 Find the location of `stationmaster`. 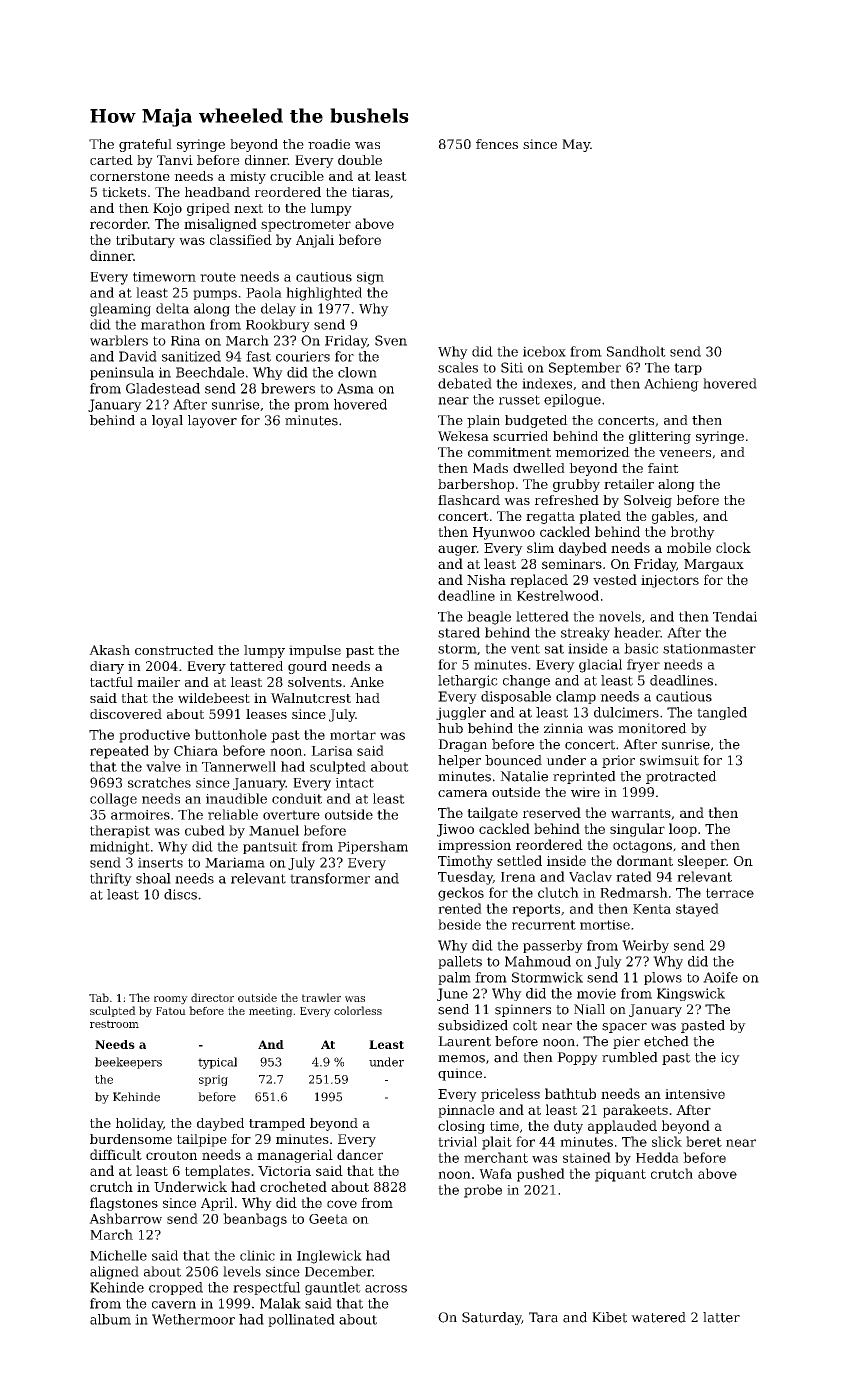

stationmaster is located at coordinates (709, 648).
